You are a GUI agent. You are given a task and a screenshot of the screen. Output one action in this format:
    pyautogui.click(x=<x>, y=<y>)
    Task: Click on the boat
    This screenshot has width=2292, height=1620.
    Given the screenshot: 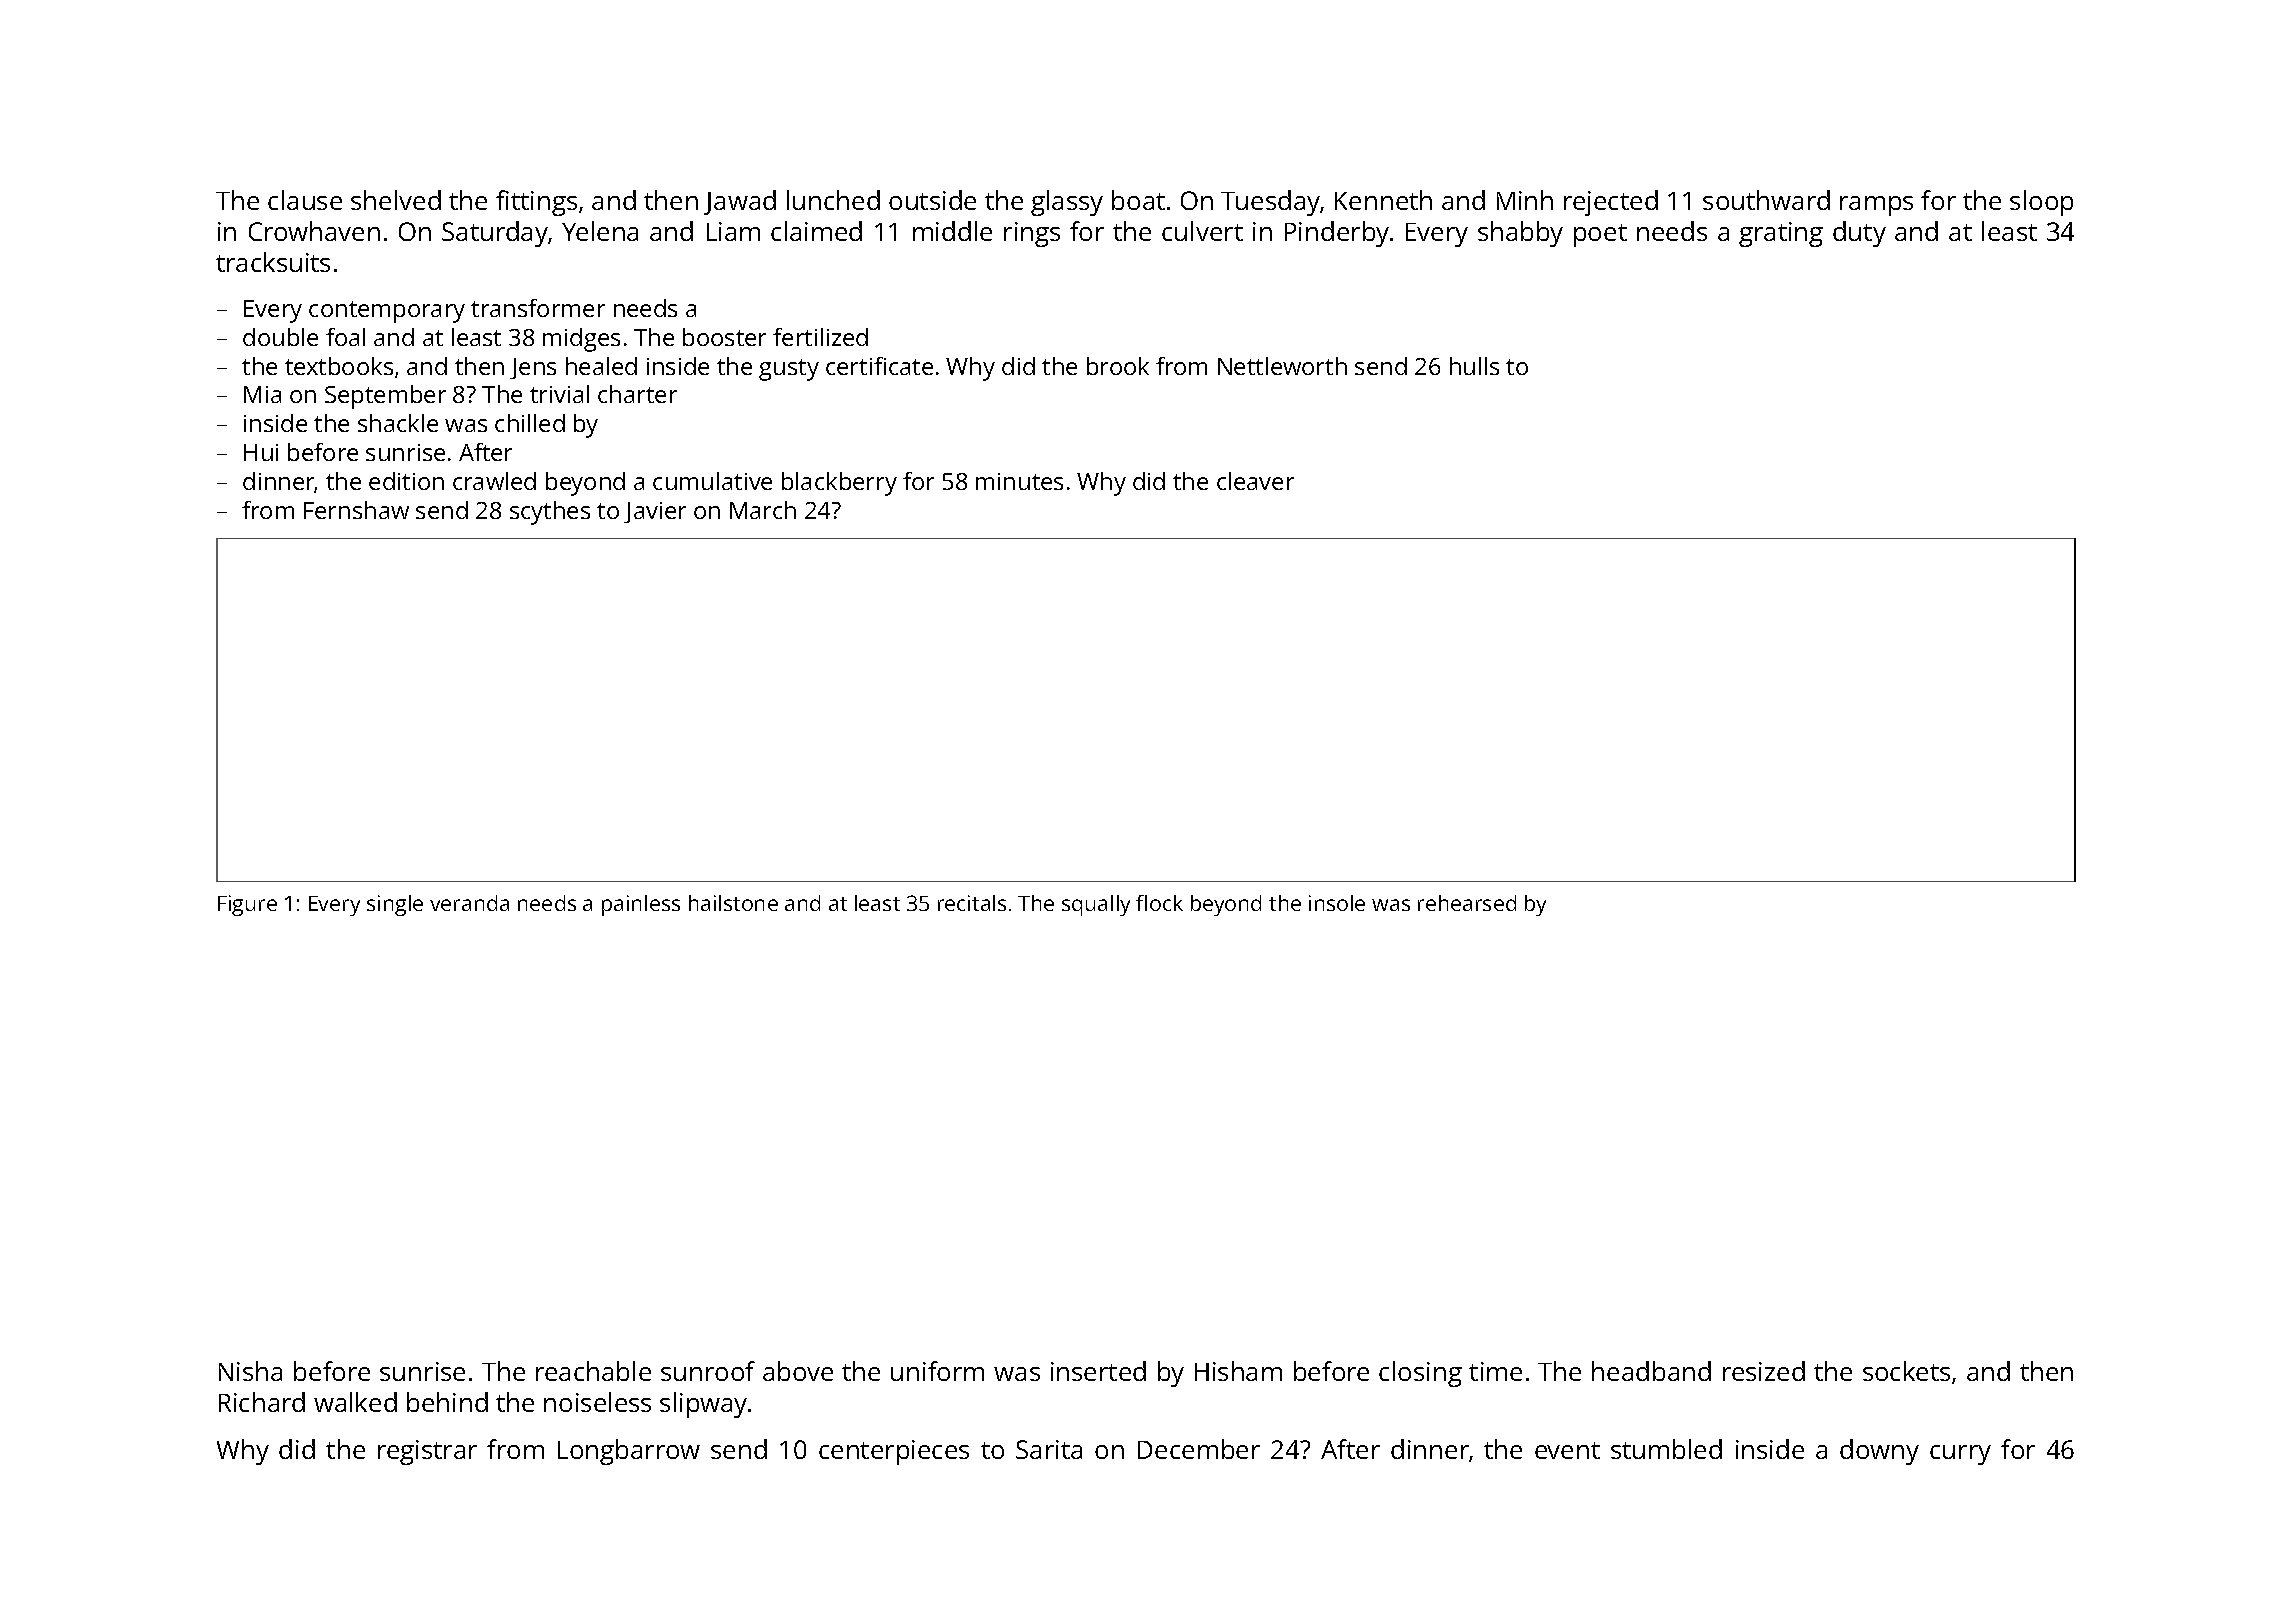 What is the action you would take?
    pyautogui.click(x=1138, y=200)
